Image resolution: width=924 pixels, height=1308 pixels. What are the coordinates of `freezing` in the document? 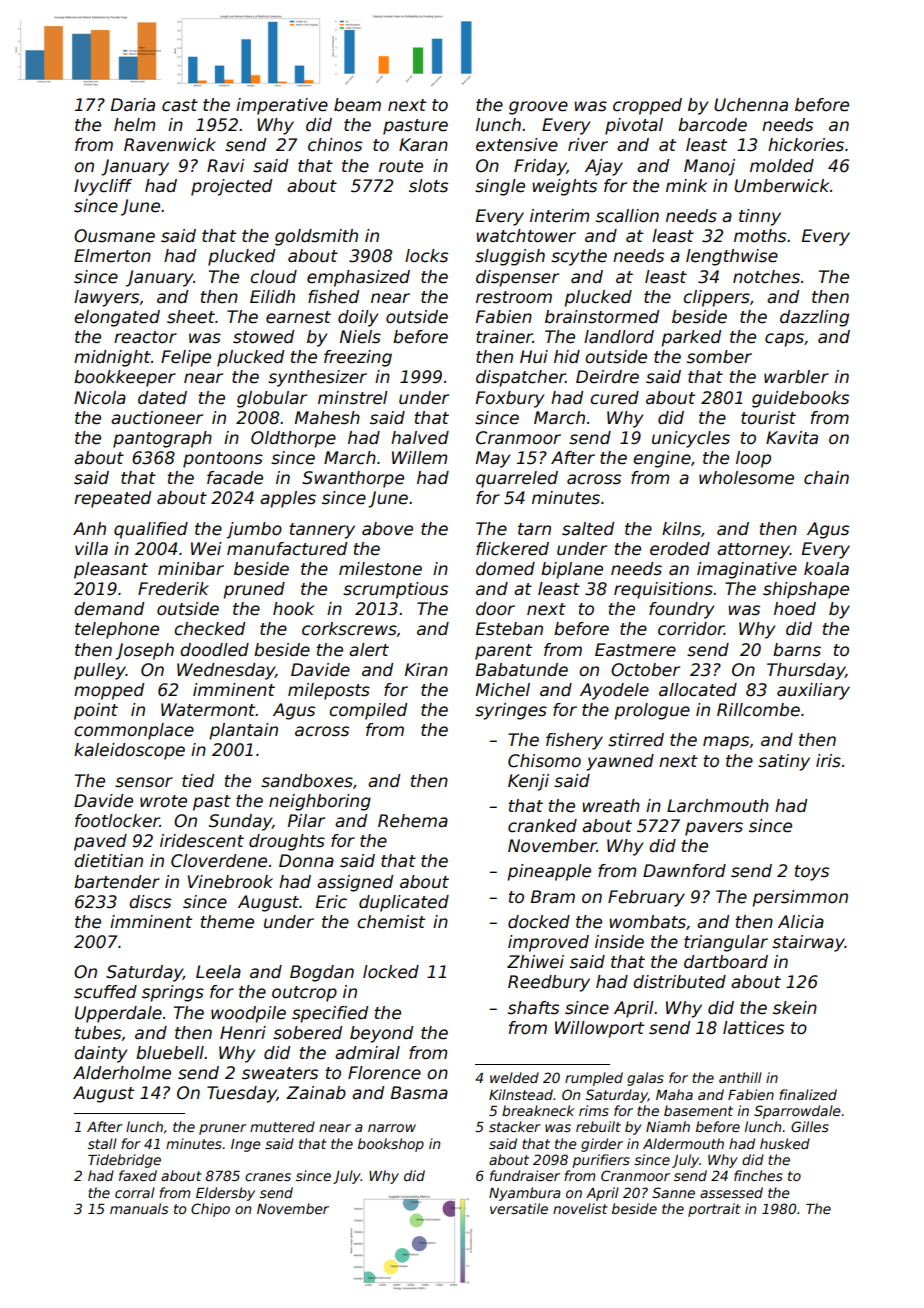 It's located at (358, 358).
